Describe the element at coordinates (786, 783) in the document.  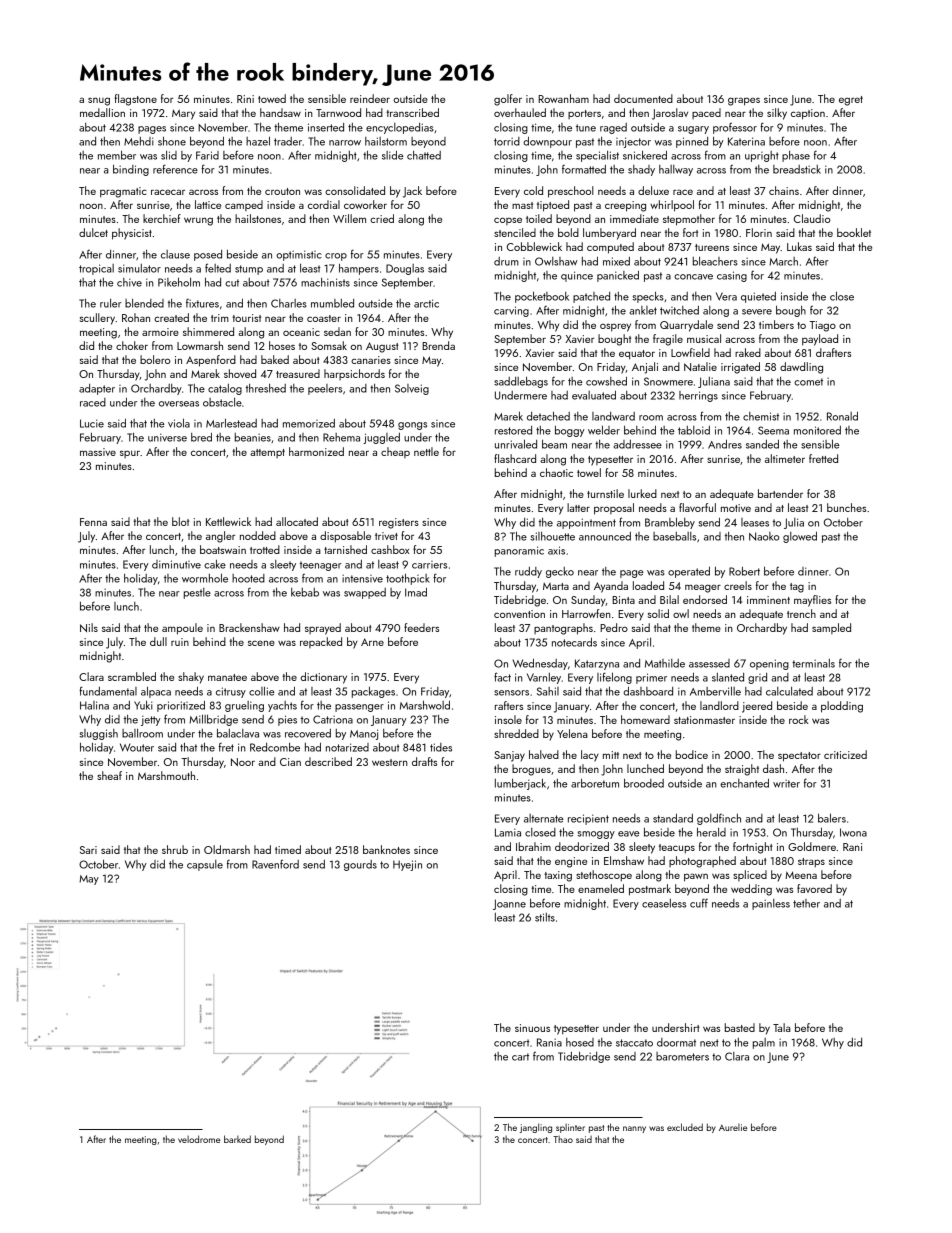
I see `writer` at that location.
